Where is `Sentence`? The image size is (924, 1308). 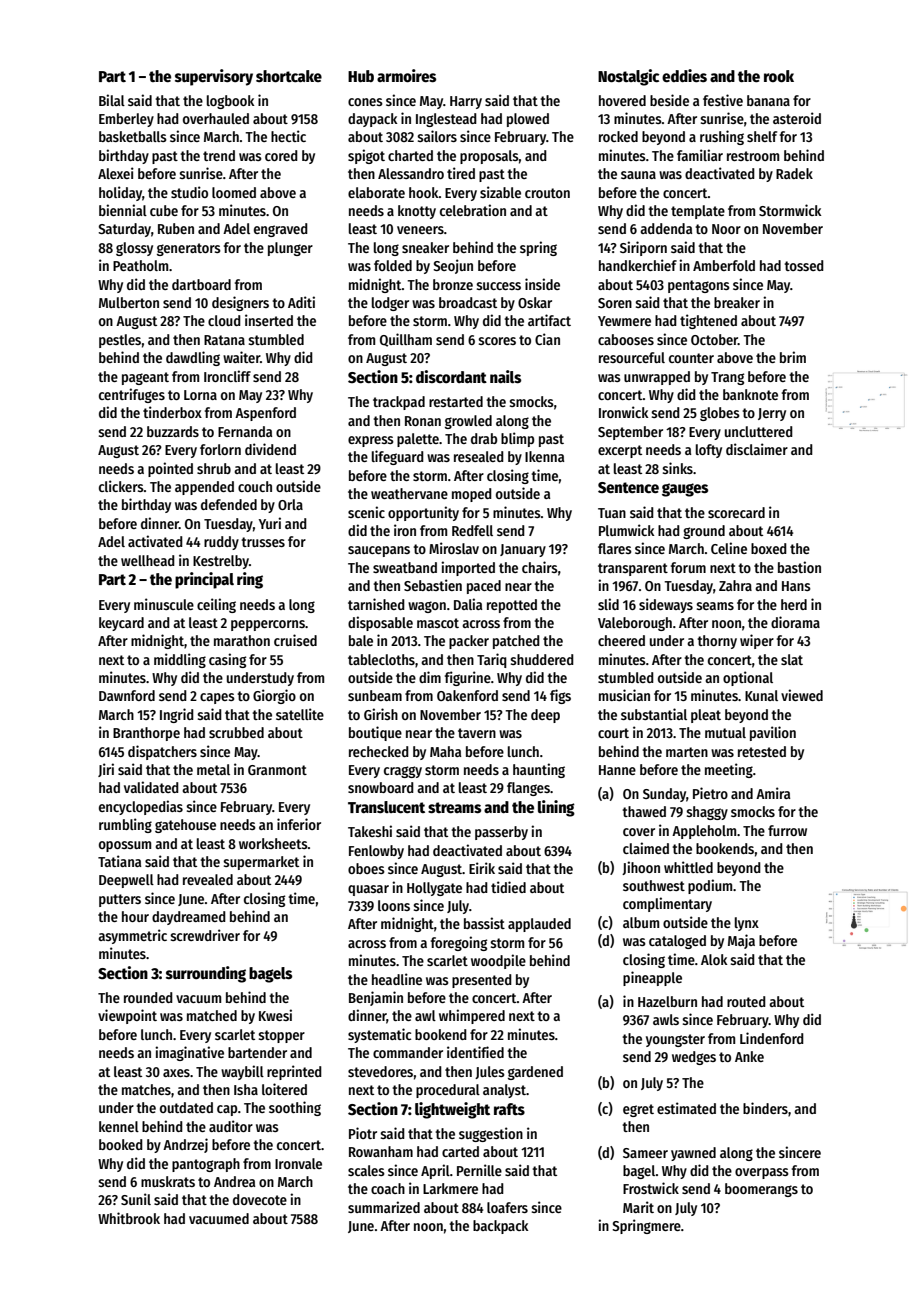
Sentence is located at coordinates (628, 488).
